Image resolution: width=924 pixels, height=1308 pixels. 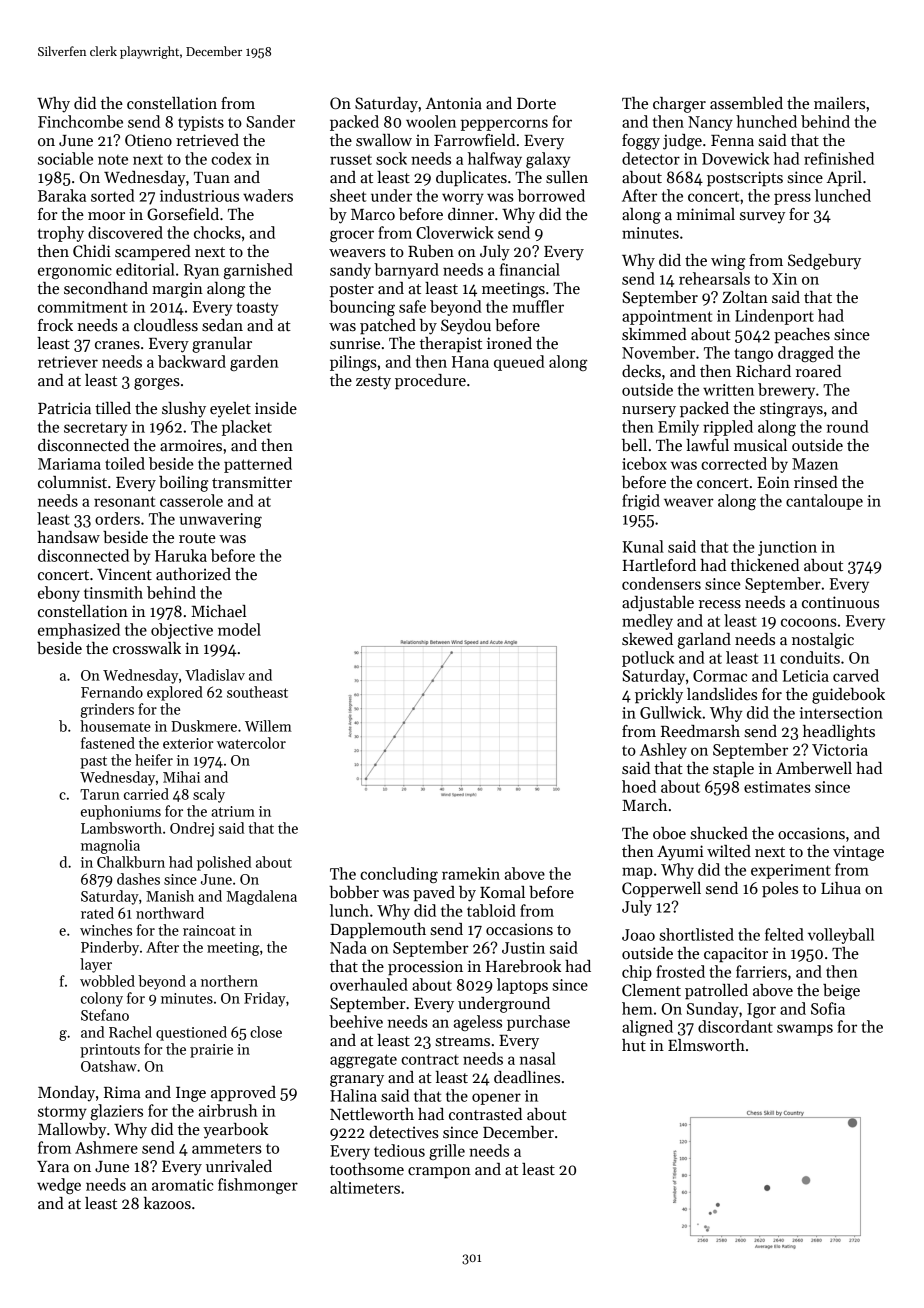 What do you see at coordinates (201, 123) in the screenshot?
I see `typists` at bounding box center [201, 123].
